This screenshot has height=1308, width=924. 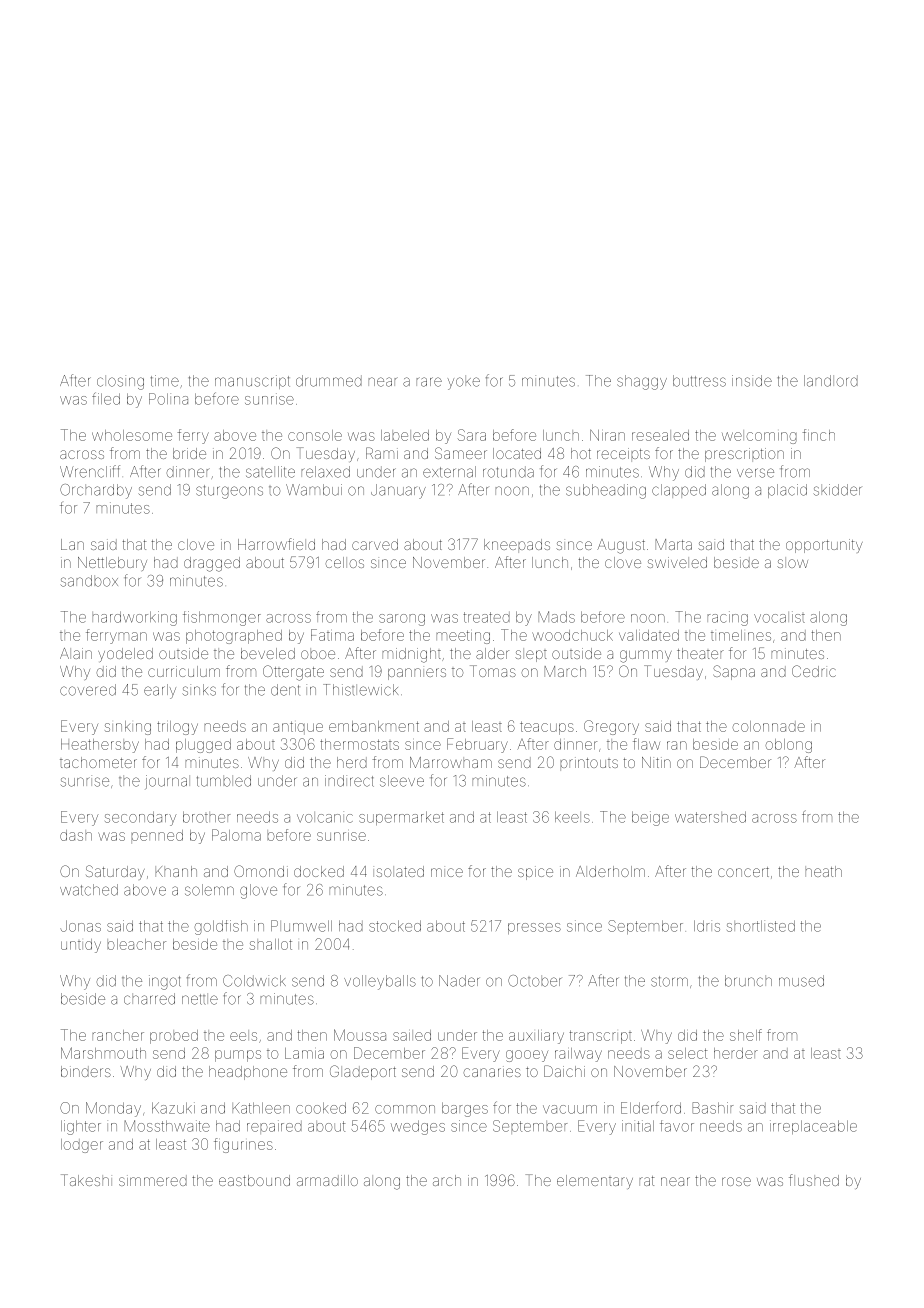 What do you see at coordinates (642, 382) in the screenshot?
I see `shaggy` at bounding box center [642, 382].
